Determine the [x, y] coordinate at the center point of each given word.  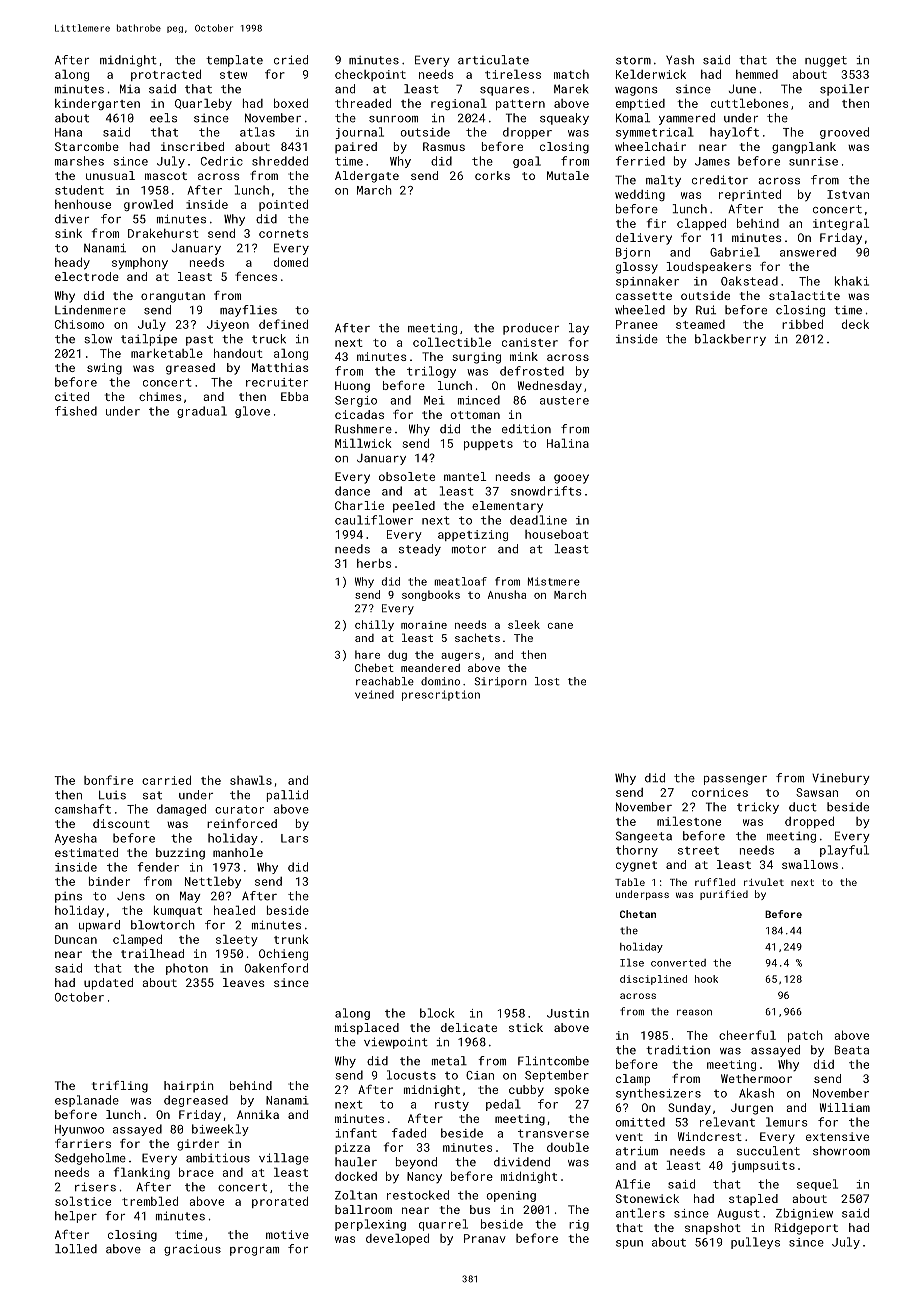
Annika [258, 1114]
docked [356, 1176]
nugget [826, 61]
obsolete [407, 476]
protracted [166, 75]
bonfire [108, 780]
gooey [571, 479]
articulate [493, 60]
